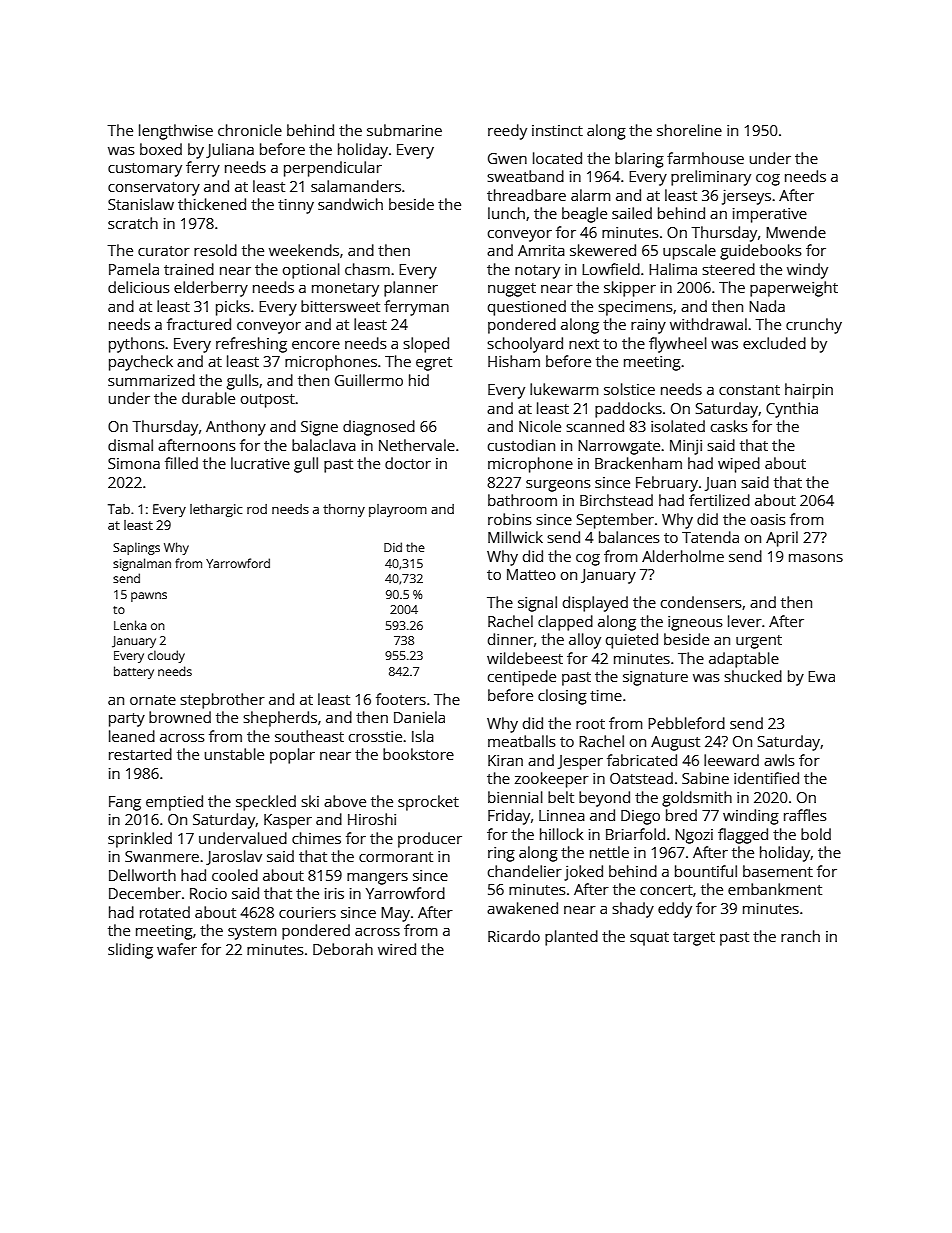  What do you see at coordinates (526, 195) in the screenshot?
I see `threadbare` at bounding box center [526, 195].
